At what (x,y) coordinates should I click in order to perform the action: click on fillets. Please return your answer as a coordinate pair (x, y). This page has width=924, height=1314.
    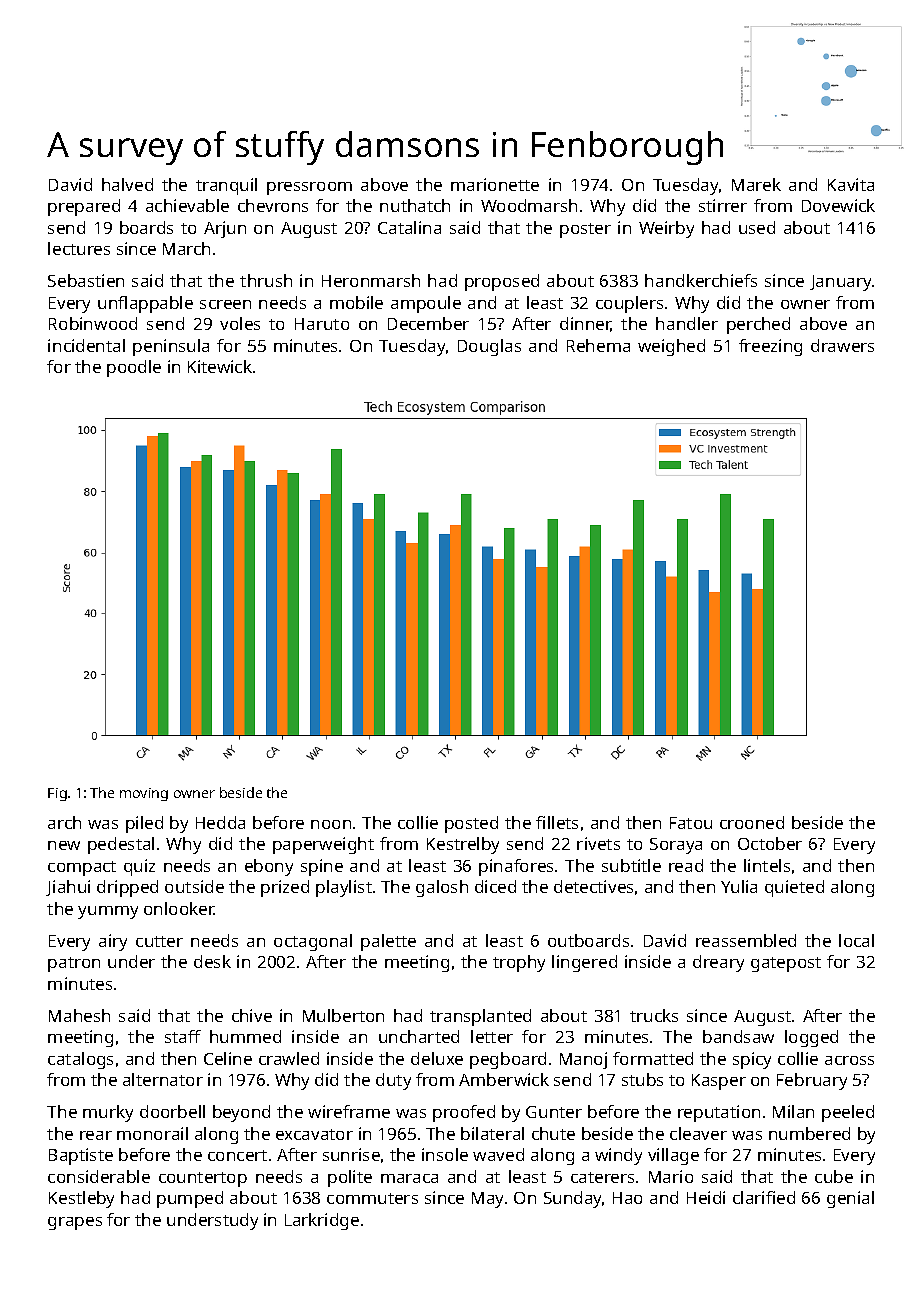
    Looking at the image, I should click on (557, 822).
